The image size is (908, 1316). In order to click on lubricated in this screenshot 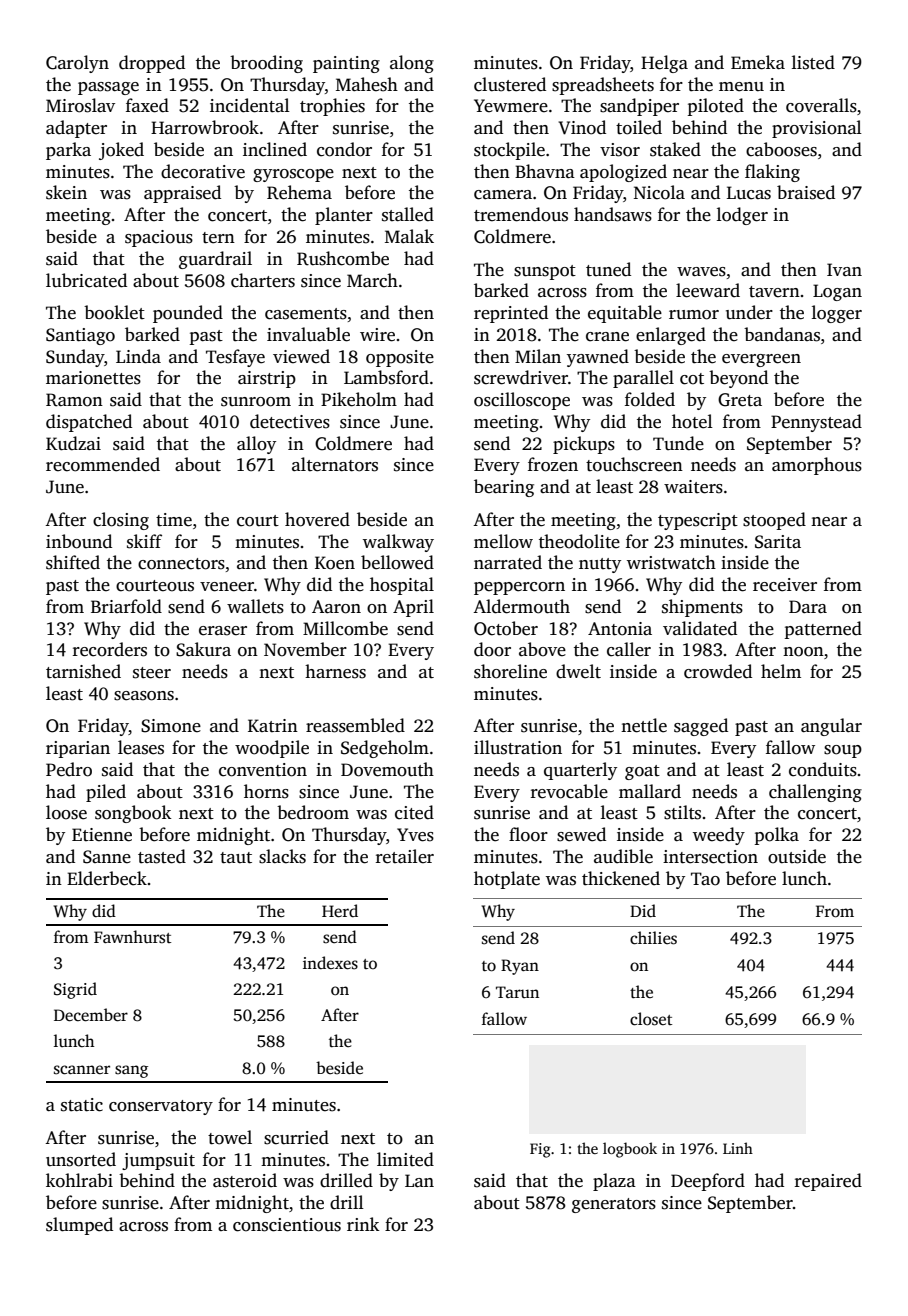, I will do `click(86, 280)`.
